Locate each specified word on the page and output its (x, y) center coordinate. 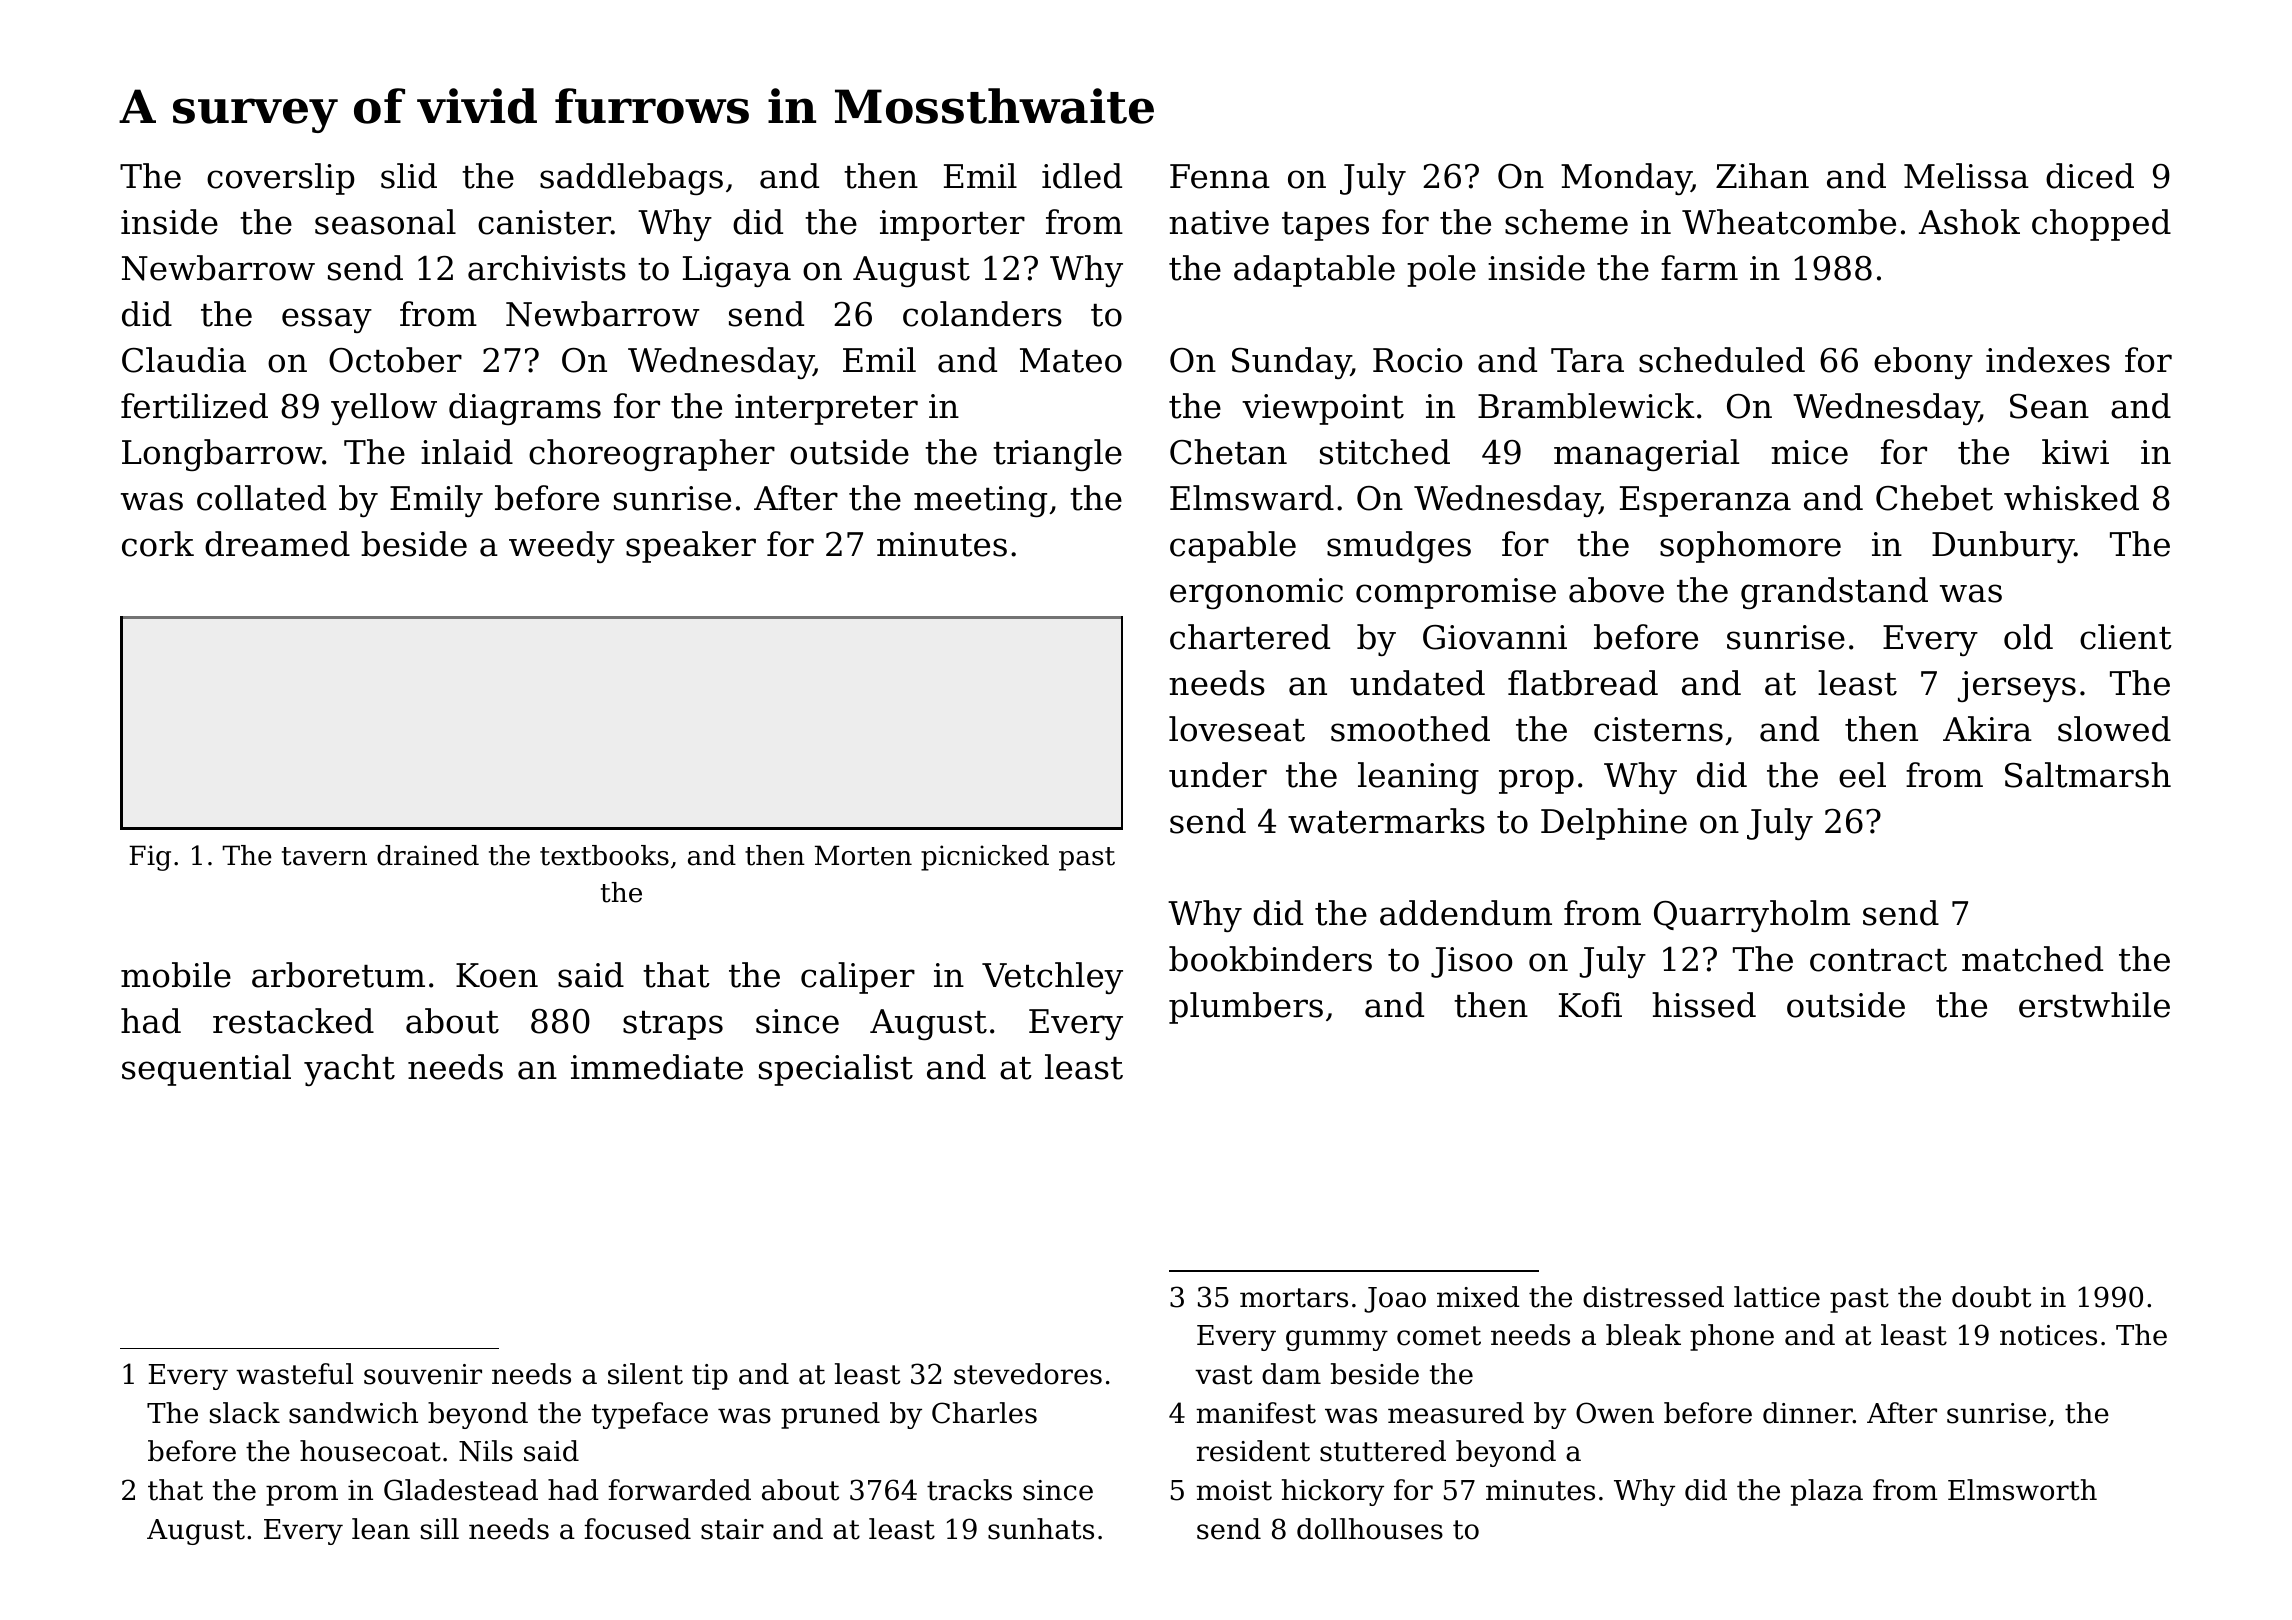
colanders (982, 314)
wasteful (294, 1374)
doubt (1991, 1297)
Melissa (1966, 176)
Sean (2049, 406)
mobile (176, 975)
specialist (836, 1070)
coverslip (281, 179)
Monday (1626, 179)
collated (261, 498)
